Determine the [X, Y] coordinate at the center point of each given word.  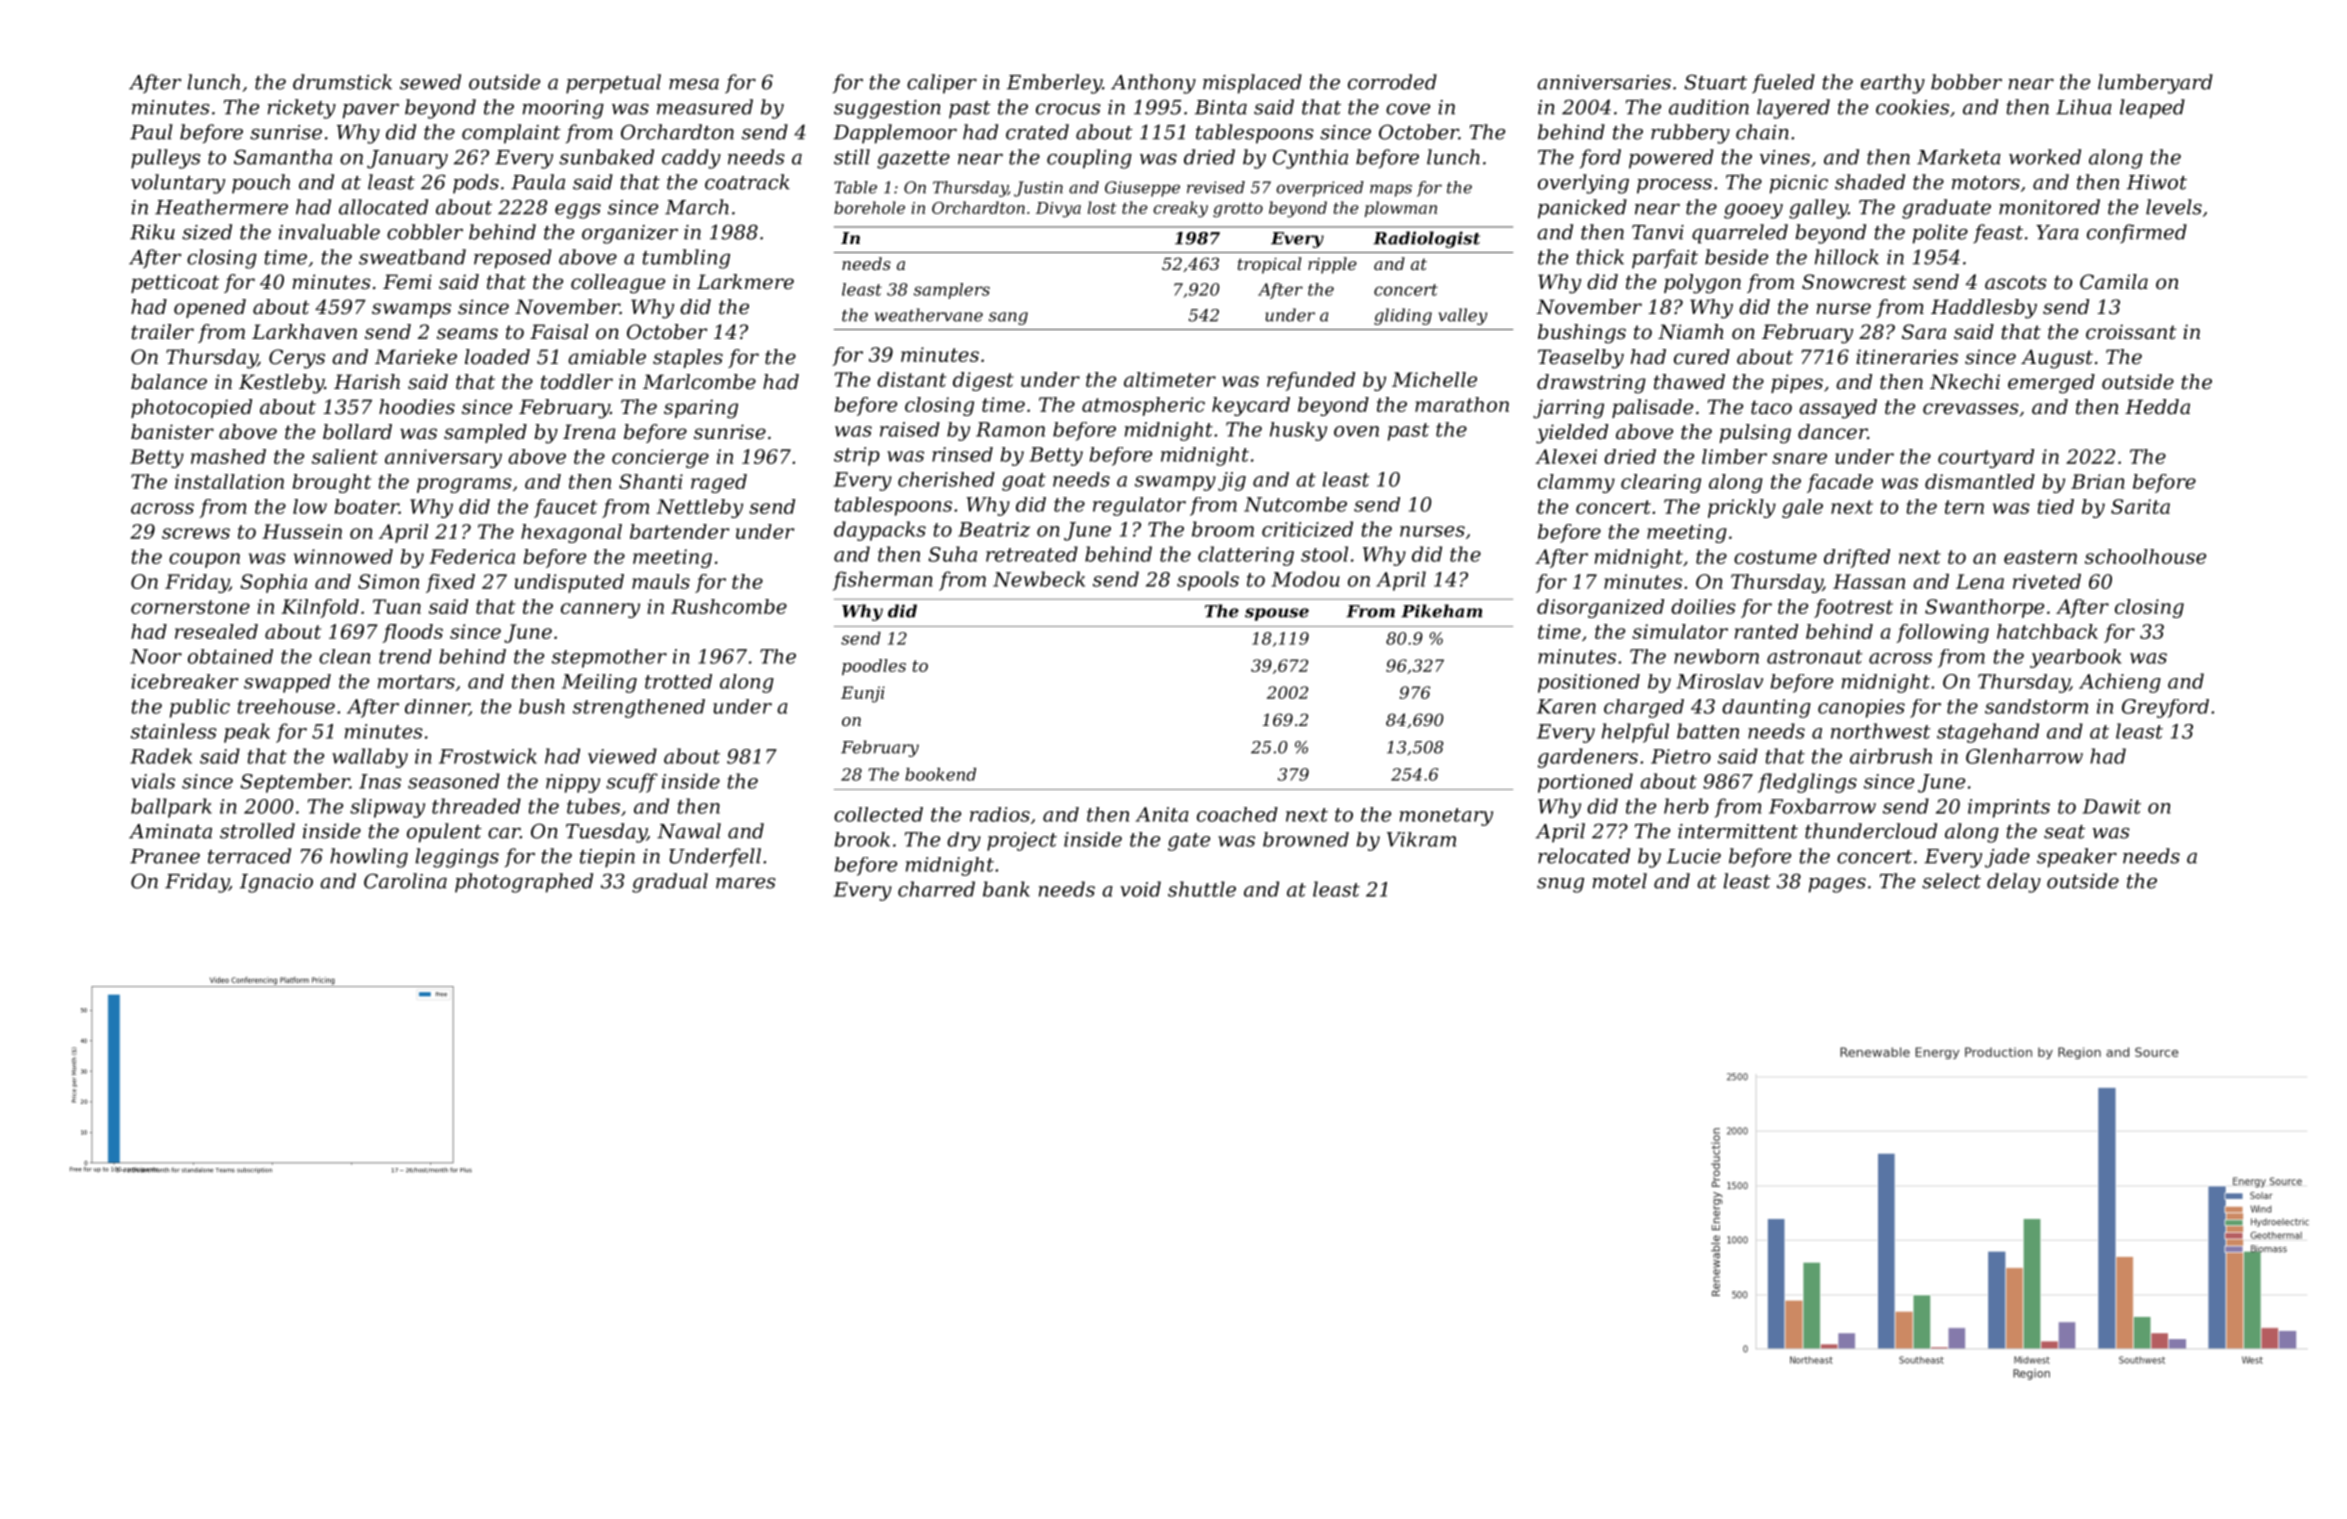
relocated [1584, 856]
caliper [942, 84]
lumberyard [2155, 84]
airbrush [1891, 756]
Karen [1566, 706]
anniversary [443, 458]
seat [2064, 832]
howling [369, 858]
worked [2045, 157]
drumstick [342, 82]
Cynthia [1310, 159]
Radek [161, 756]
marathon [1462, 404]
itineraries [1907, 357]
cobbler [425, 232]
